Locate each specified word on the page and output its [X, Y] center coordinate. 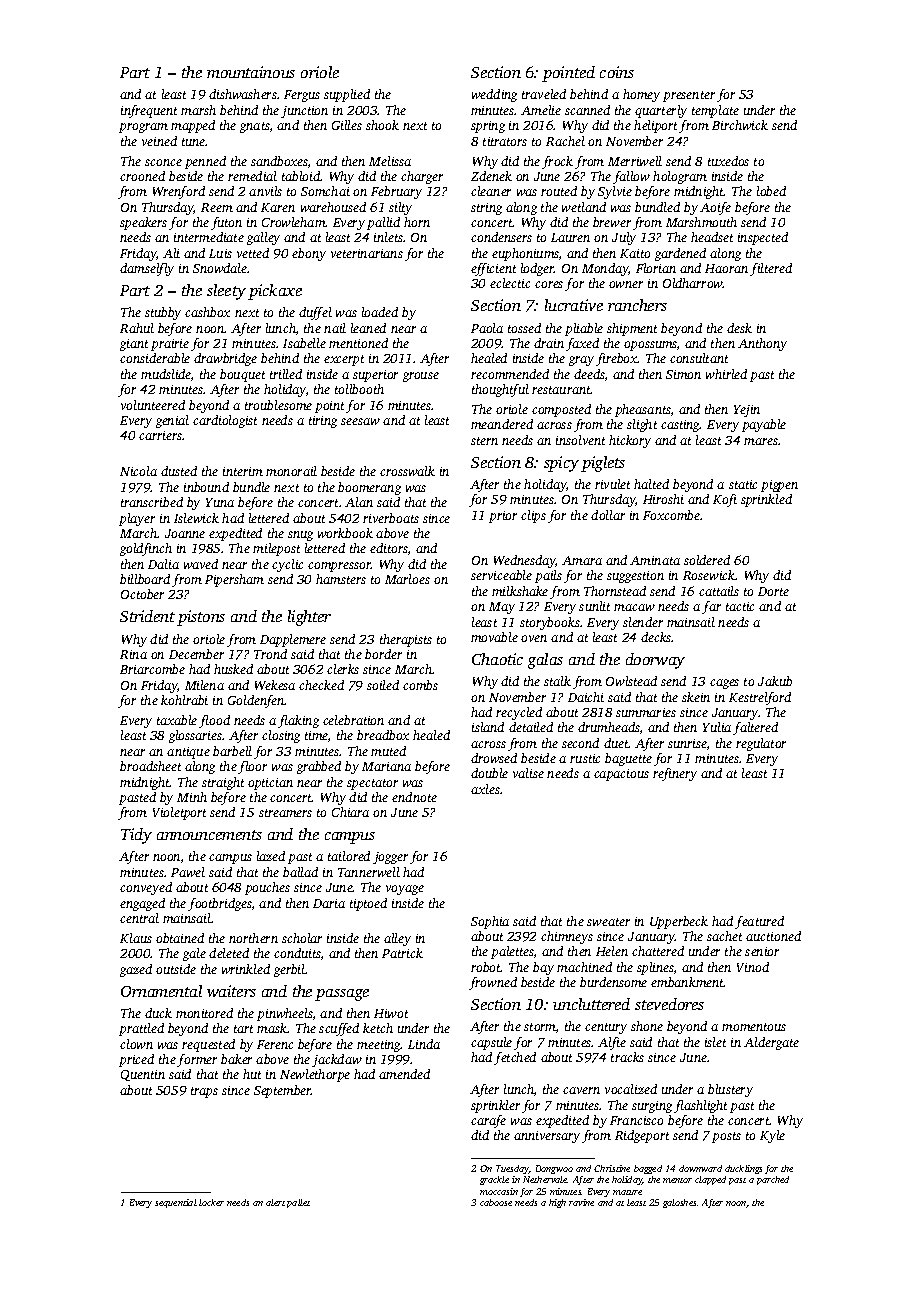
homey [641, 95]
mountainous [251, 72]
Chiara [350, 812]
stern [484, 441]
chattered [658, 951]
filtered [771, 269]
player [137, 519]
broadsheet [150, 766]
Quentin [143, 1075]
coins [617, 72]
